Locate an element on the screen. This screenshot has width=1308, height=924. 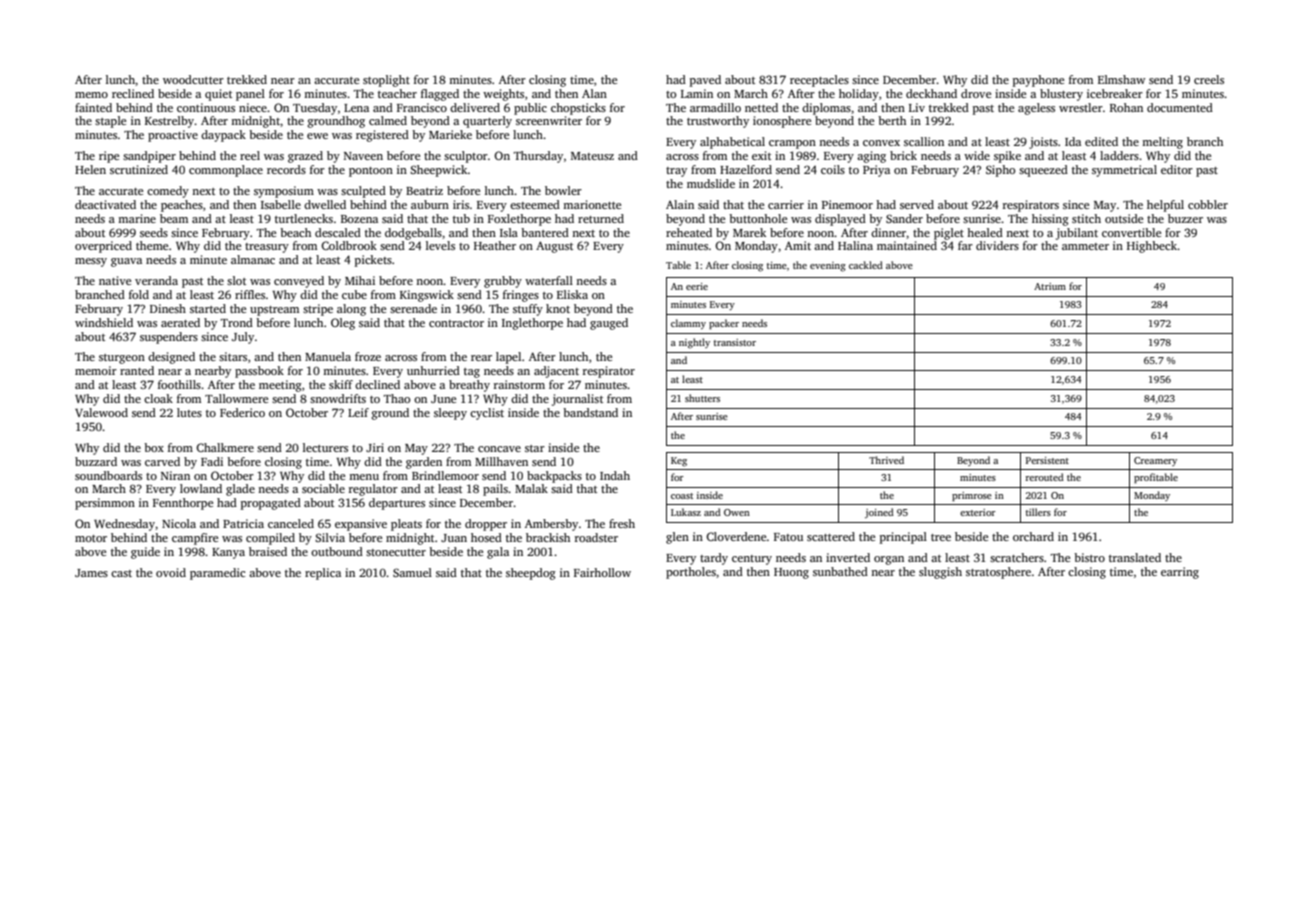
woodcutter is located at coordinates (193, 79).
